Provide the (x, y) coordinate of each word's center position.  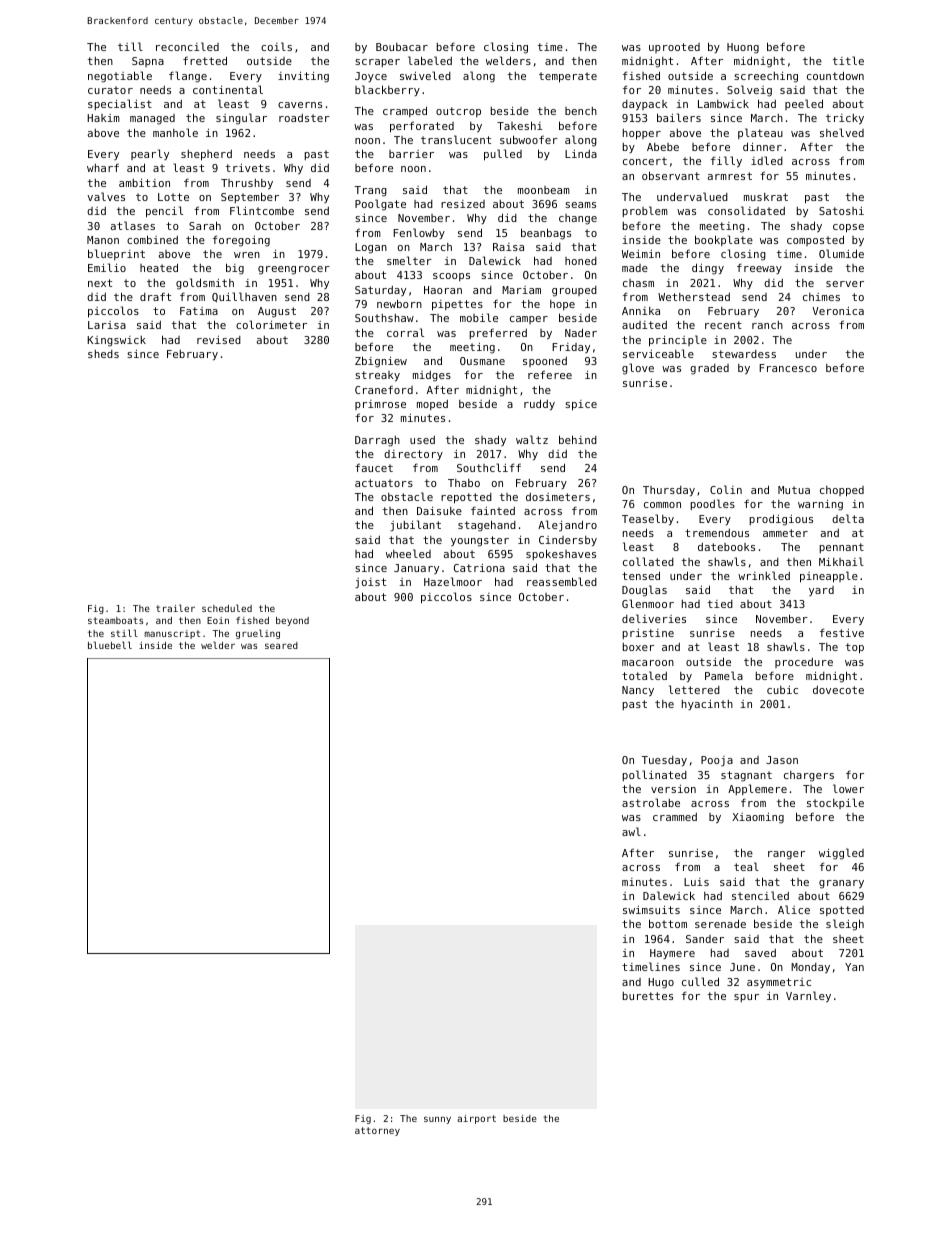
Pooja (717, 761)
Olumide (841, 253)
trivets (248, 168)
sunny (437, 1120)
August (277, 312)
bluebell (110, 645)
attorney (377, 1131)
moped (432, 405)
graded (709, 369)
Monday (810, 968)
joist (370, 583)
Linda (581, 154)
